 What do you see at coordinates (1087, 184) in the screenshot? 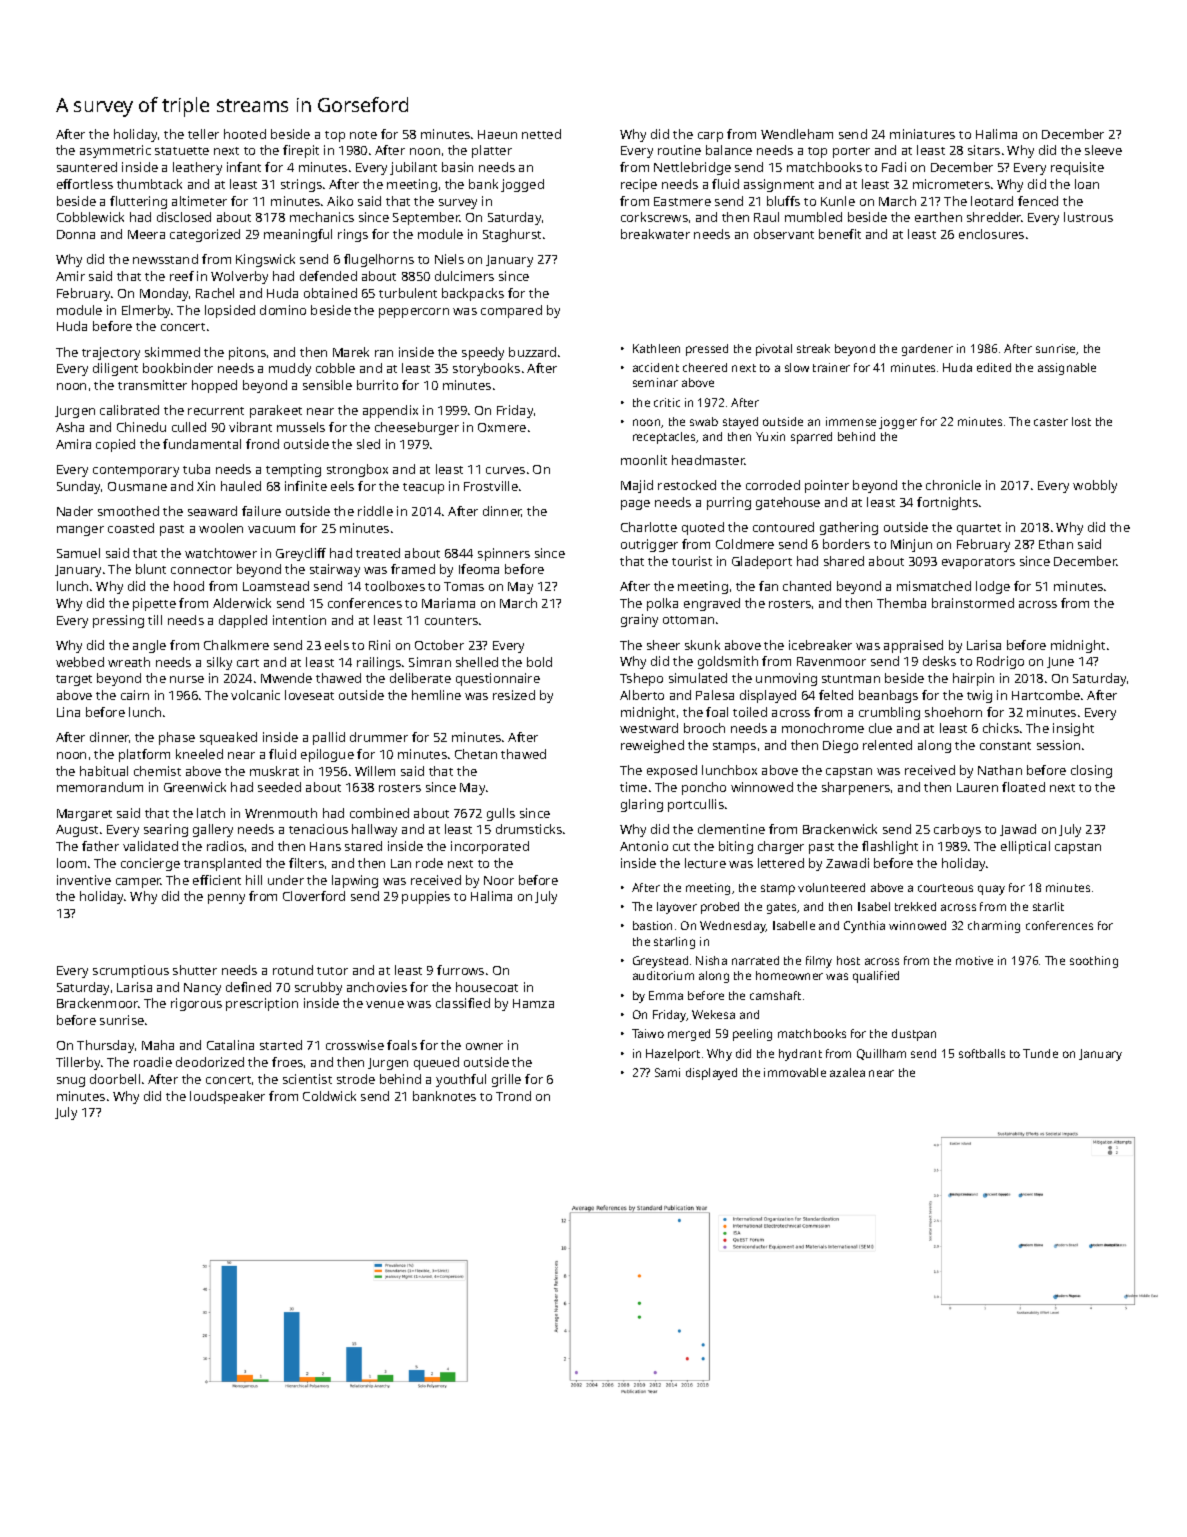
I see `loan` at bounding box center [1087, 184].
